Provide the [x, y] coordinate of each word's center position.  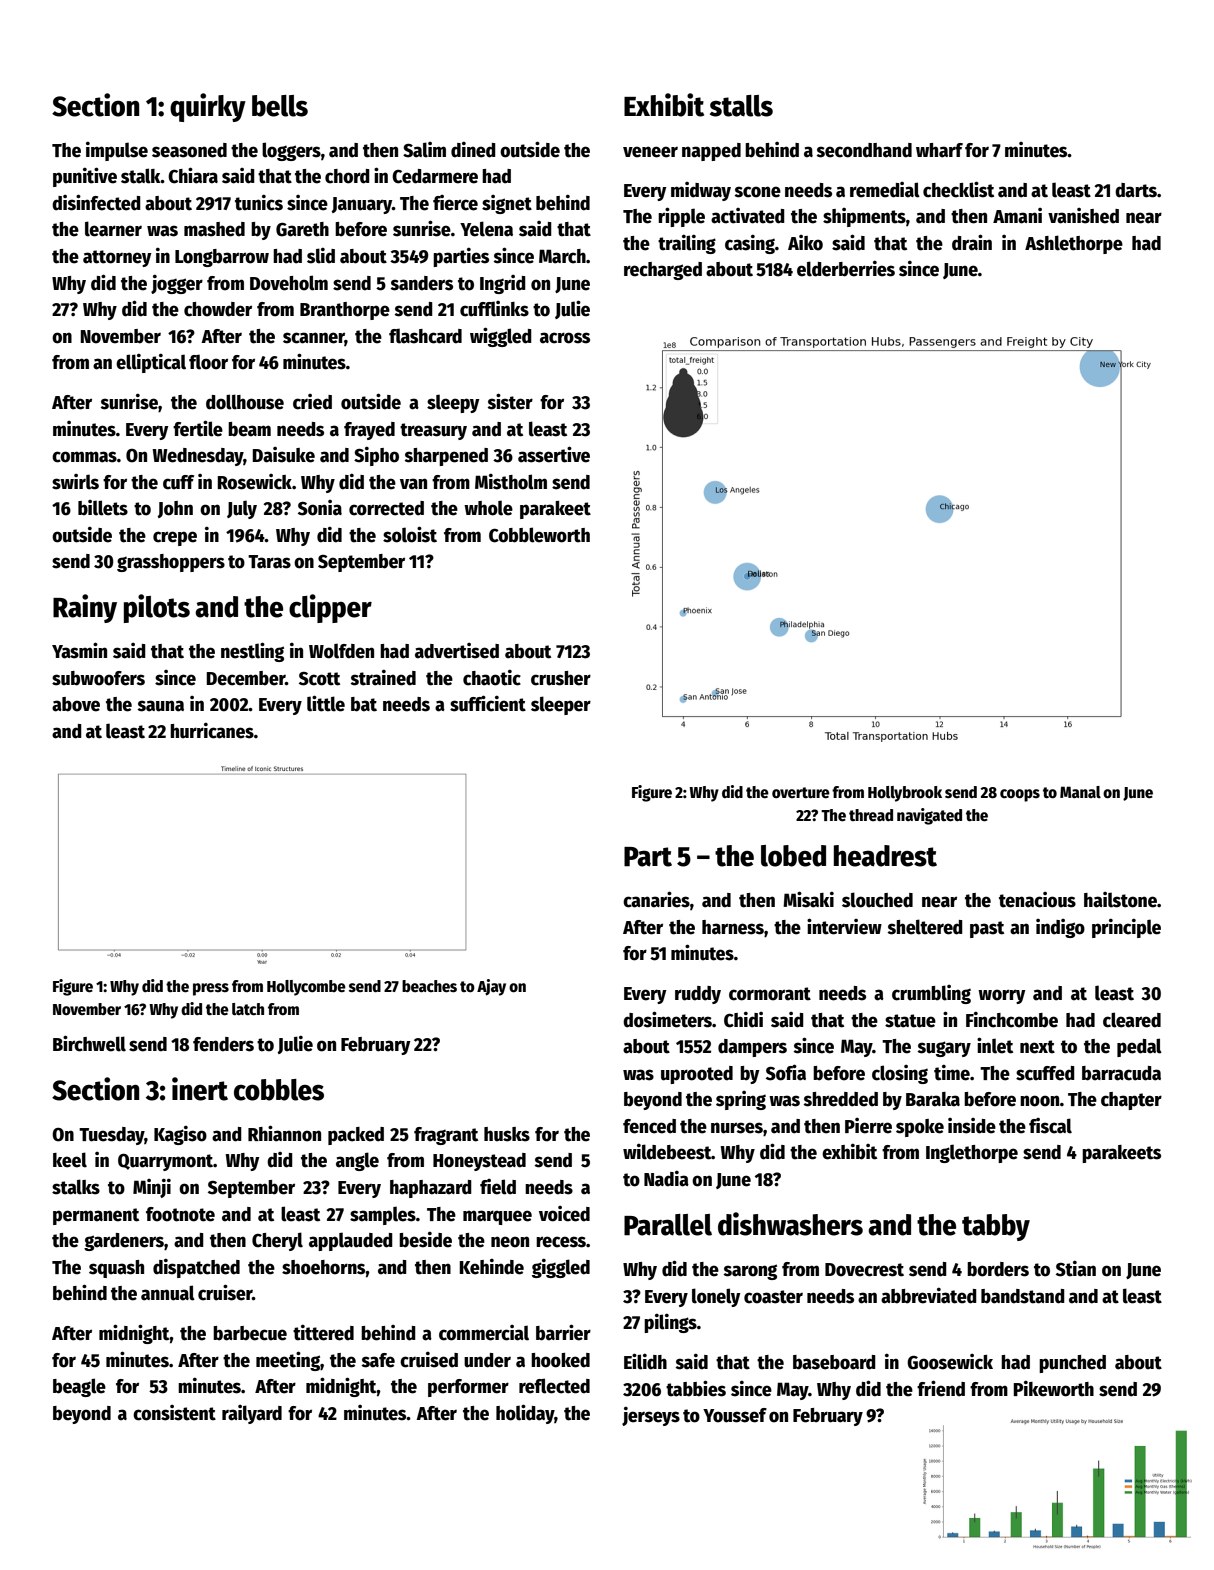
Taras [269, 562]
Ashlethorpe [1074, 244]
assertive [554, 454]
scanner [314, 338]
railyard [252, 1414]
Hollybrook [905, 794]
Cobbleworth [539, 535]
